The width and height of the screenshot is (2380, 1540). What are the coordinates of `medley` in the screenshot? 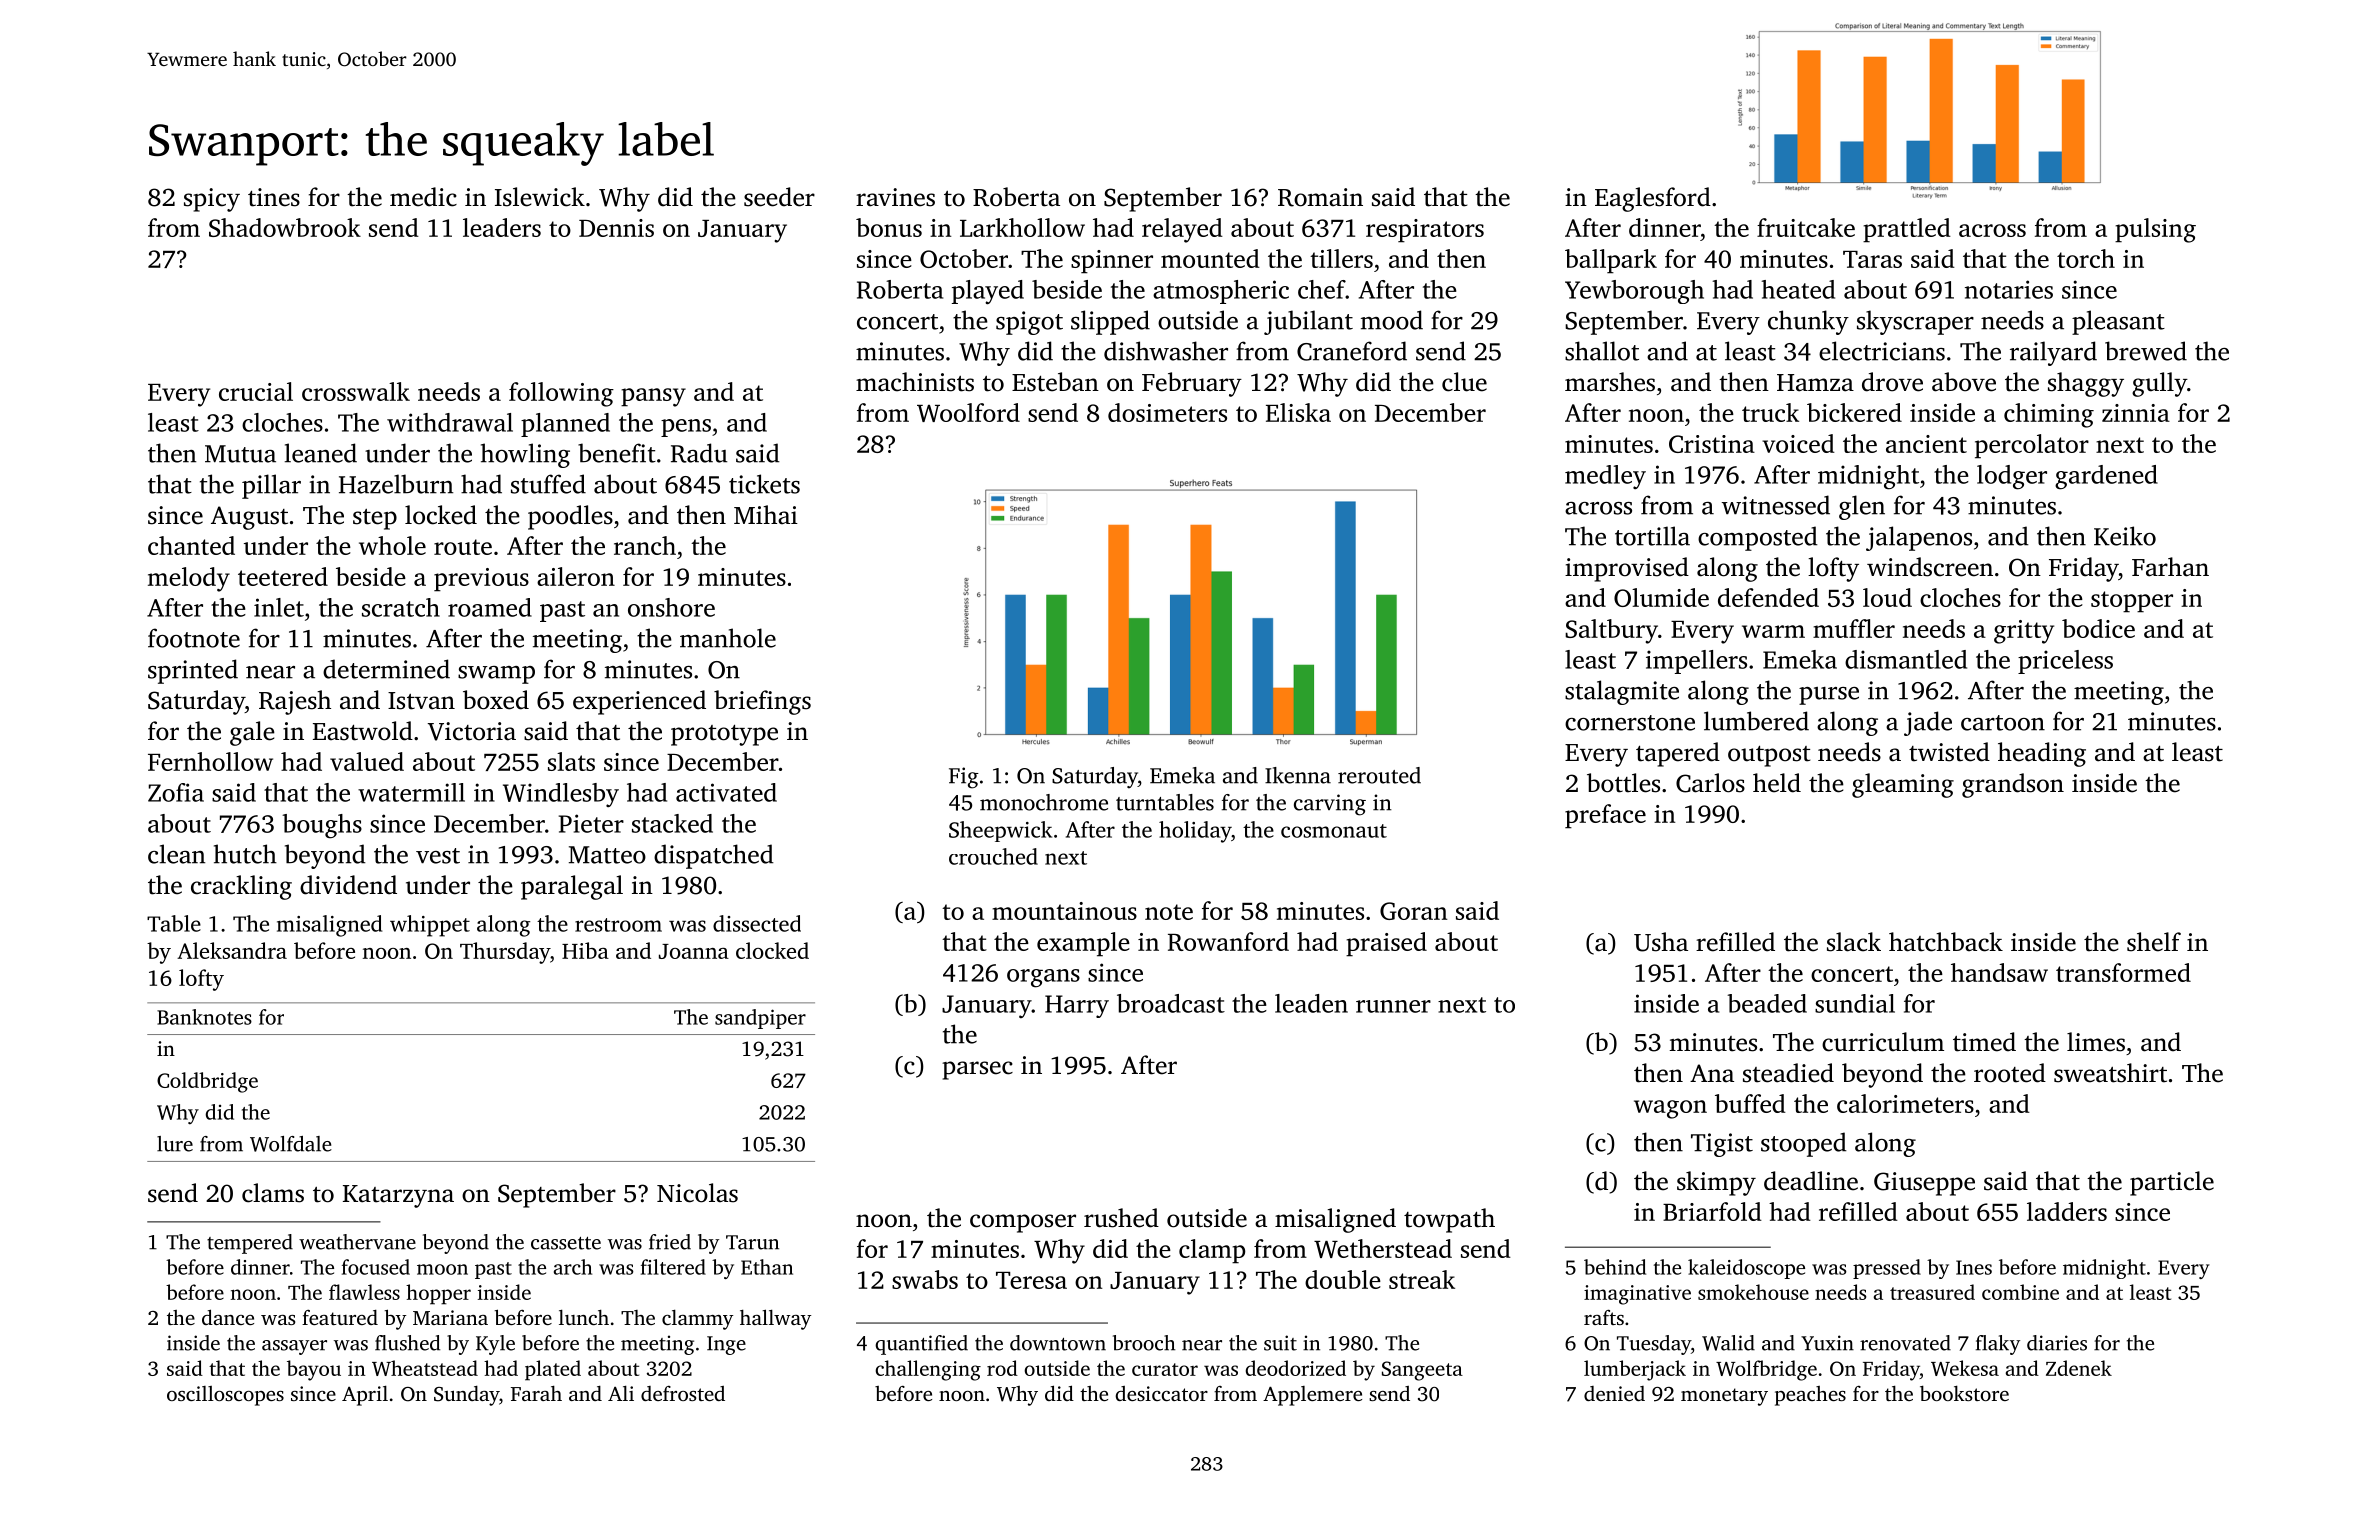 It's located at (1605, 477).
